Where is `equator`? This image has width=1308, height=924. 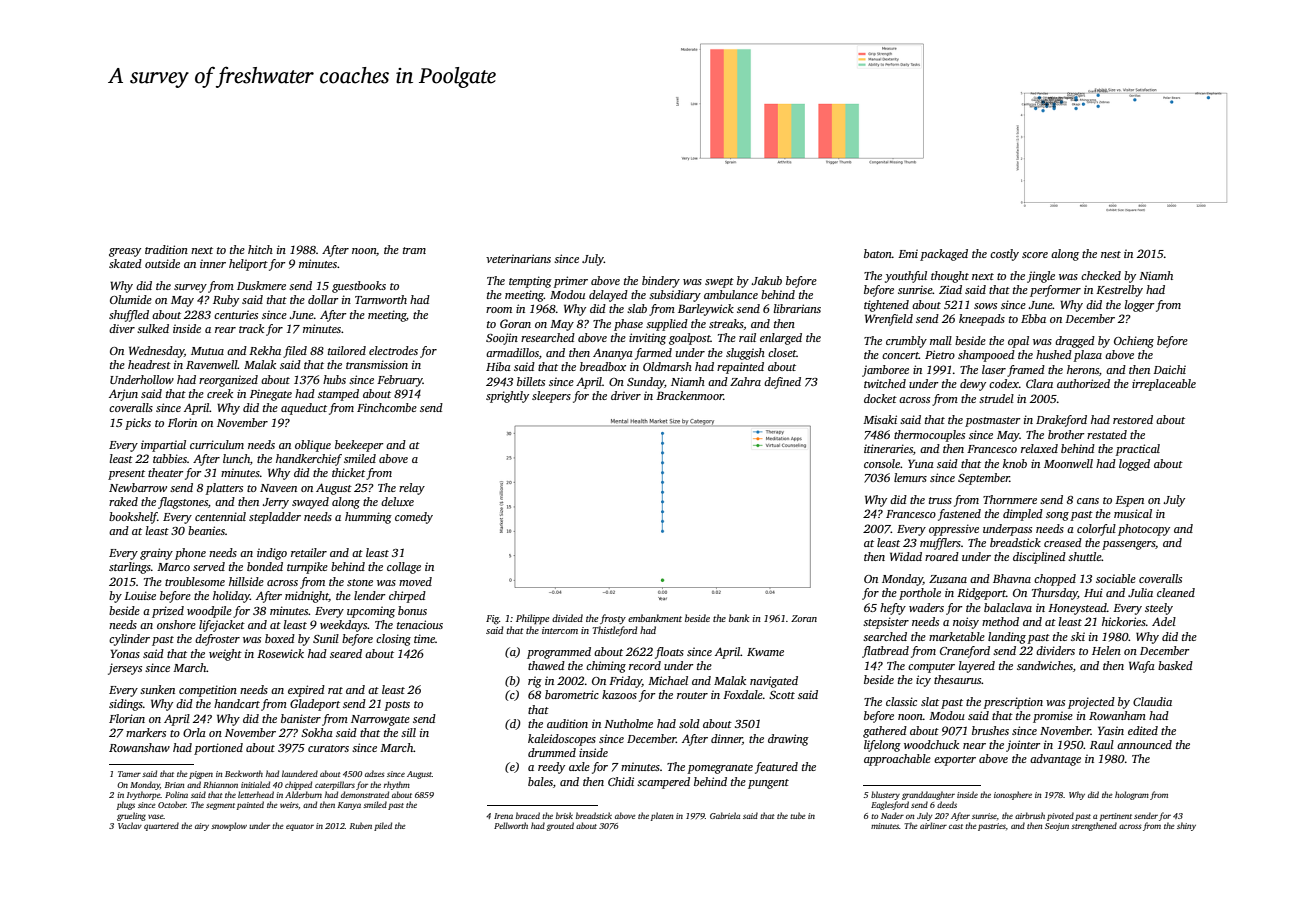
equator is located at coordinates (300, 827).
